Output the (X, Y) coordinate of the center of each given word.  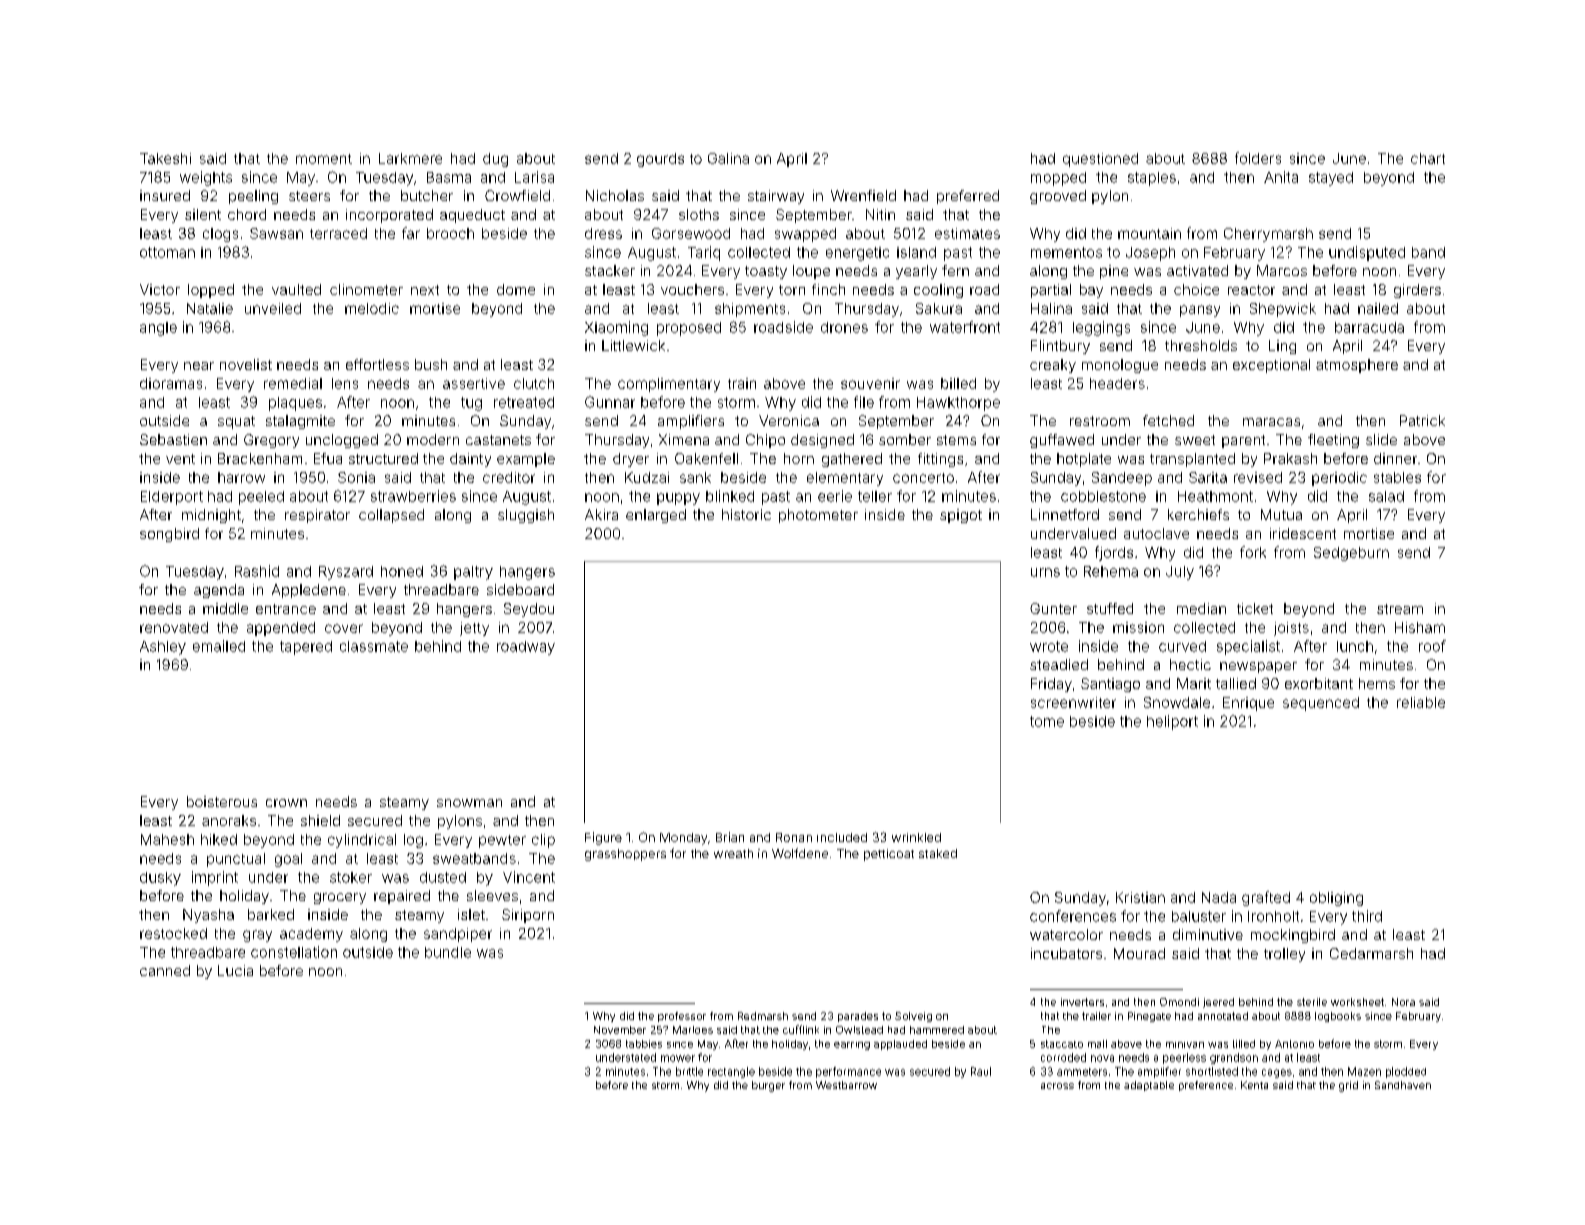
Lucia (235, 970)
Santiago (1110, 685)
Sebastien (173, 439)
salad (1386, 496)
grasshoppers (625, 855)
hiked (219, 839)
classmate (374, 646)
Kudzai (647, 477)
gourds (660, 160)
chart (1428, 158)
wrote (1049, 646)
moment (324, 159)
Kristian (1140, 897)
